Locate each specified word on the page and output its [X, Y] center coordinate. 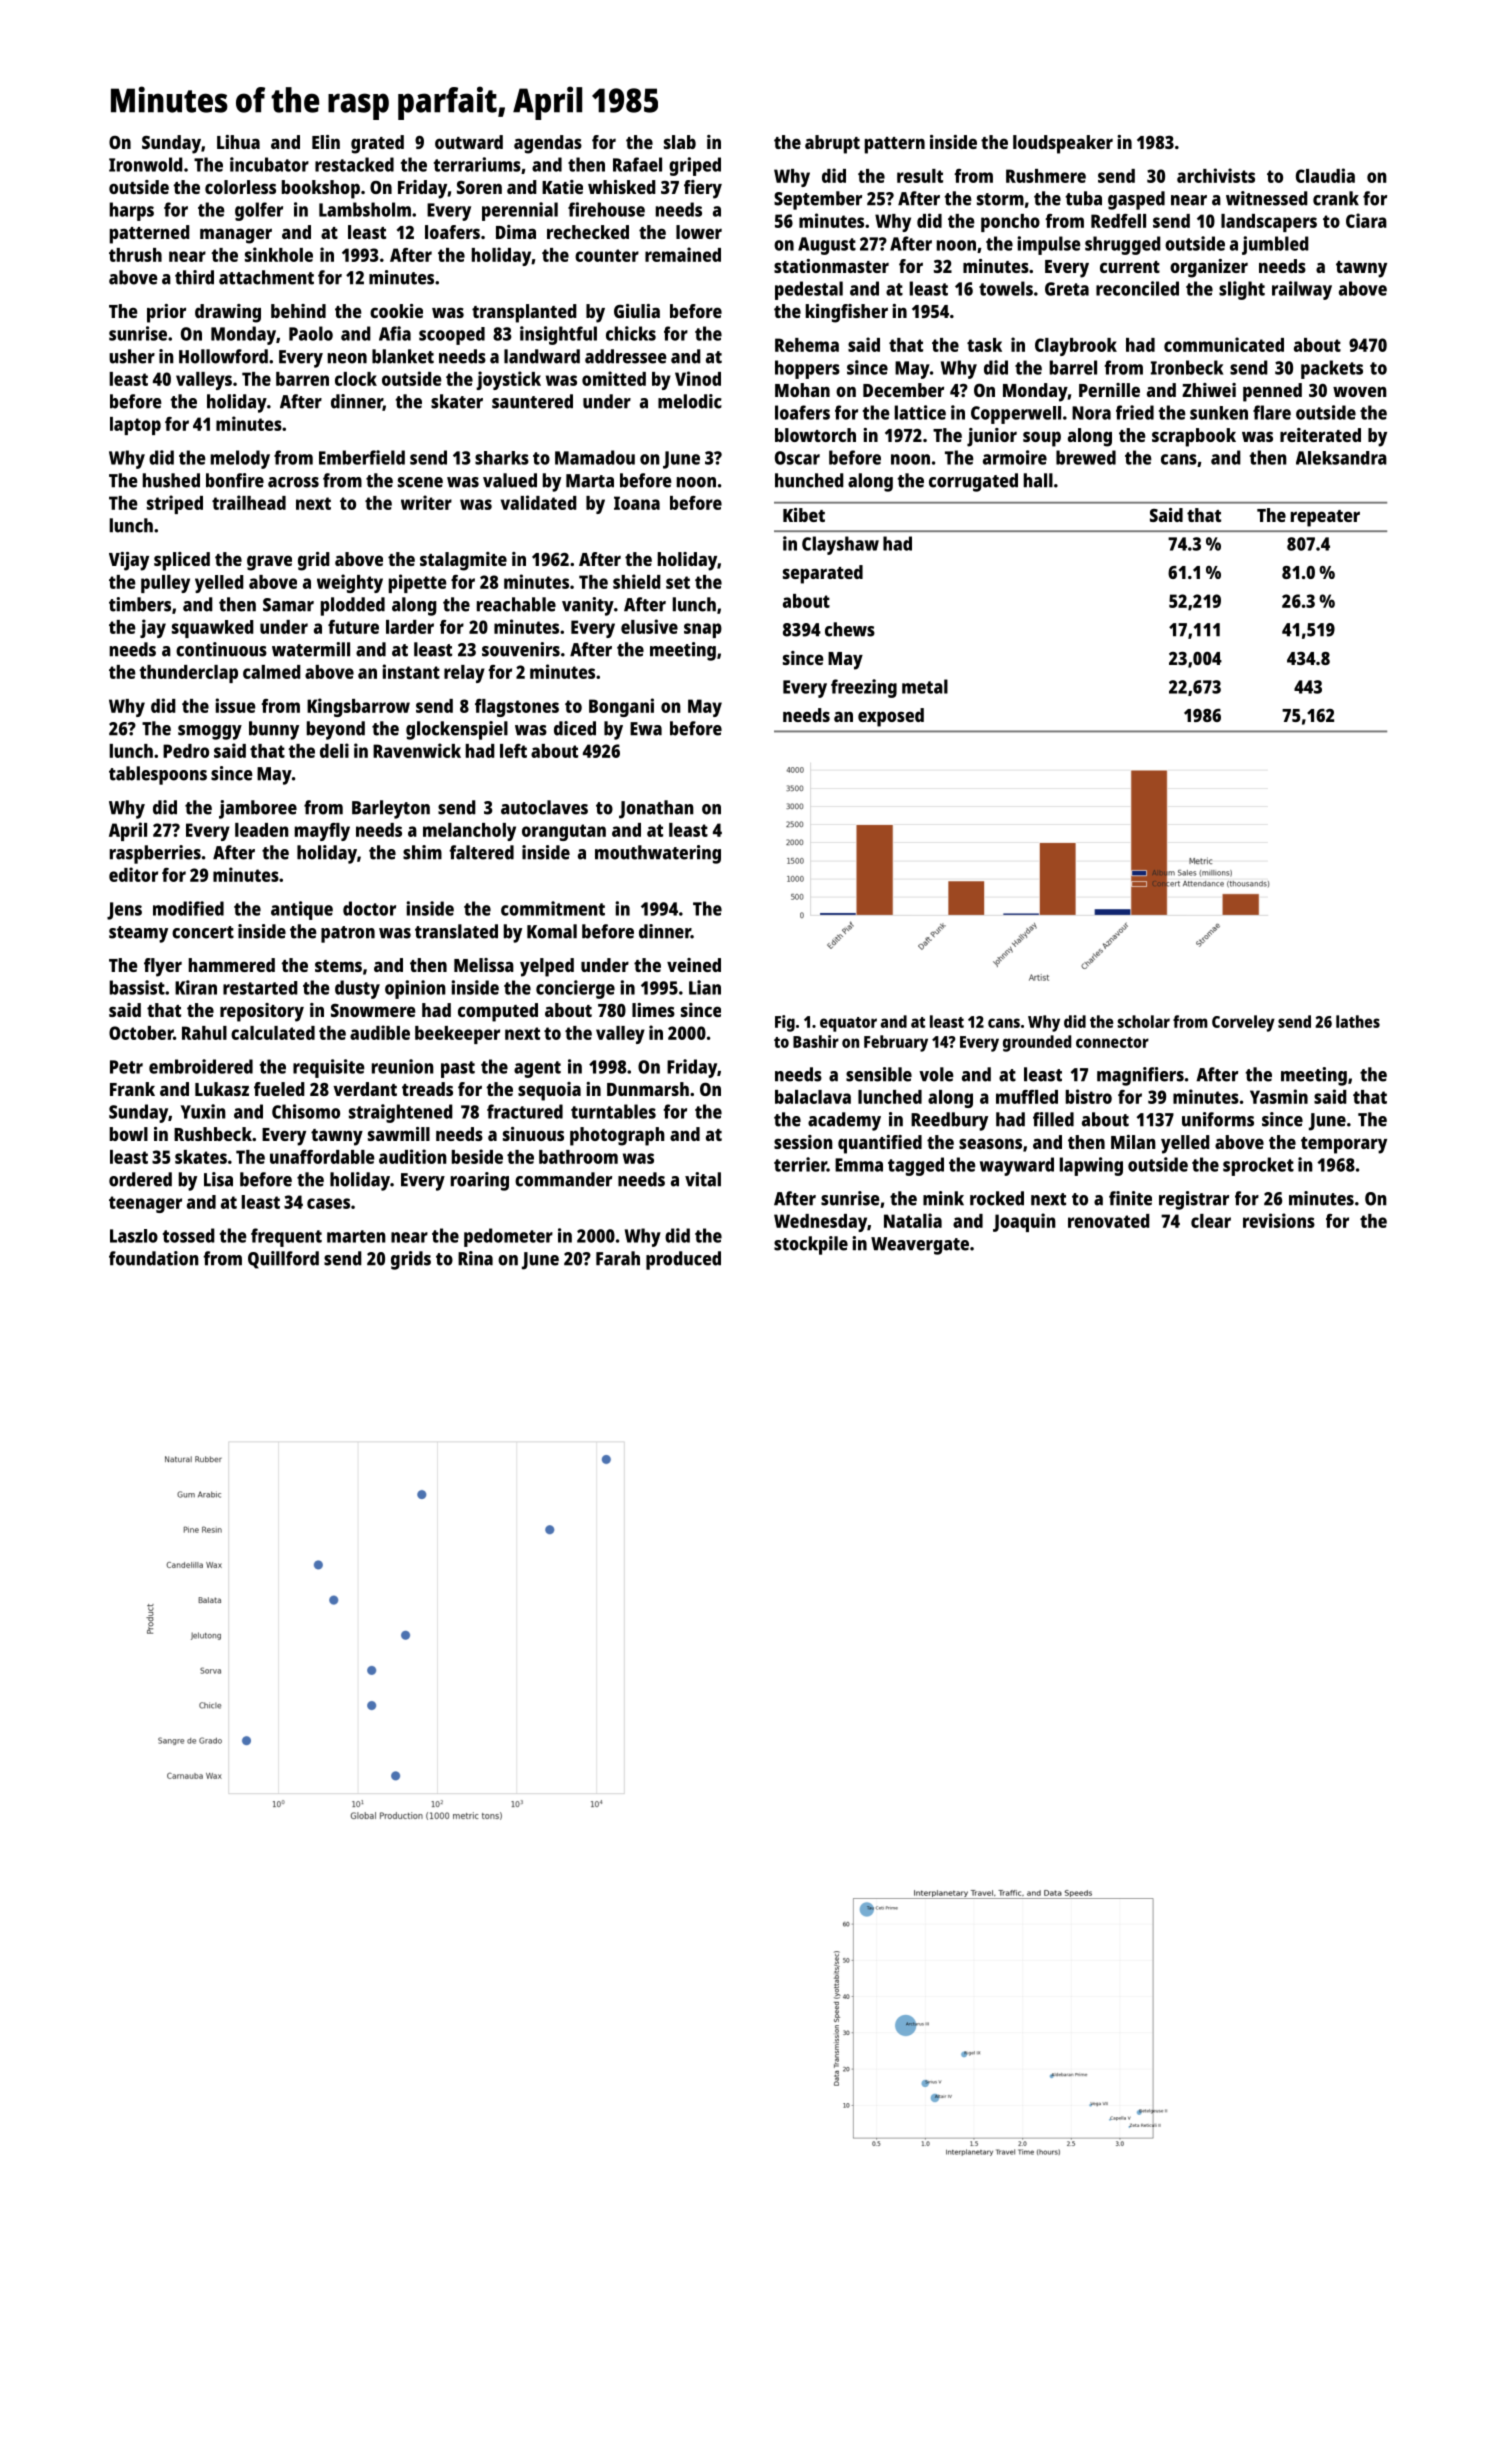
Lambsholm [365, 209]
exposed [891, 717]
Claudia [1325, 175]
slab [680, 142]
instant [411, 671]
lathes [1358, 1021]
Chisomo [306, 1111]
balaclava [813, 1097]
